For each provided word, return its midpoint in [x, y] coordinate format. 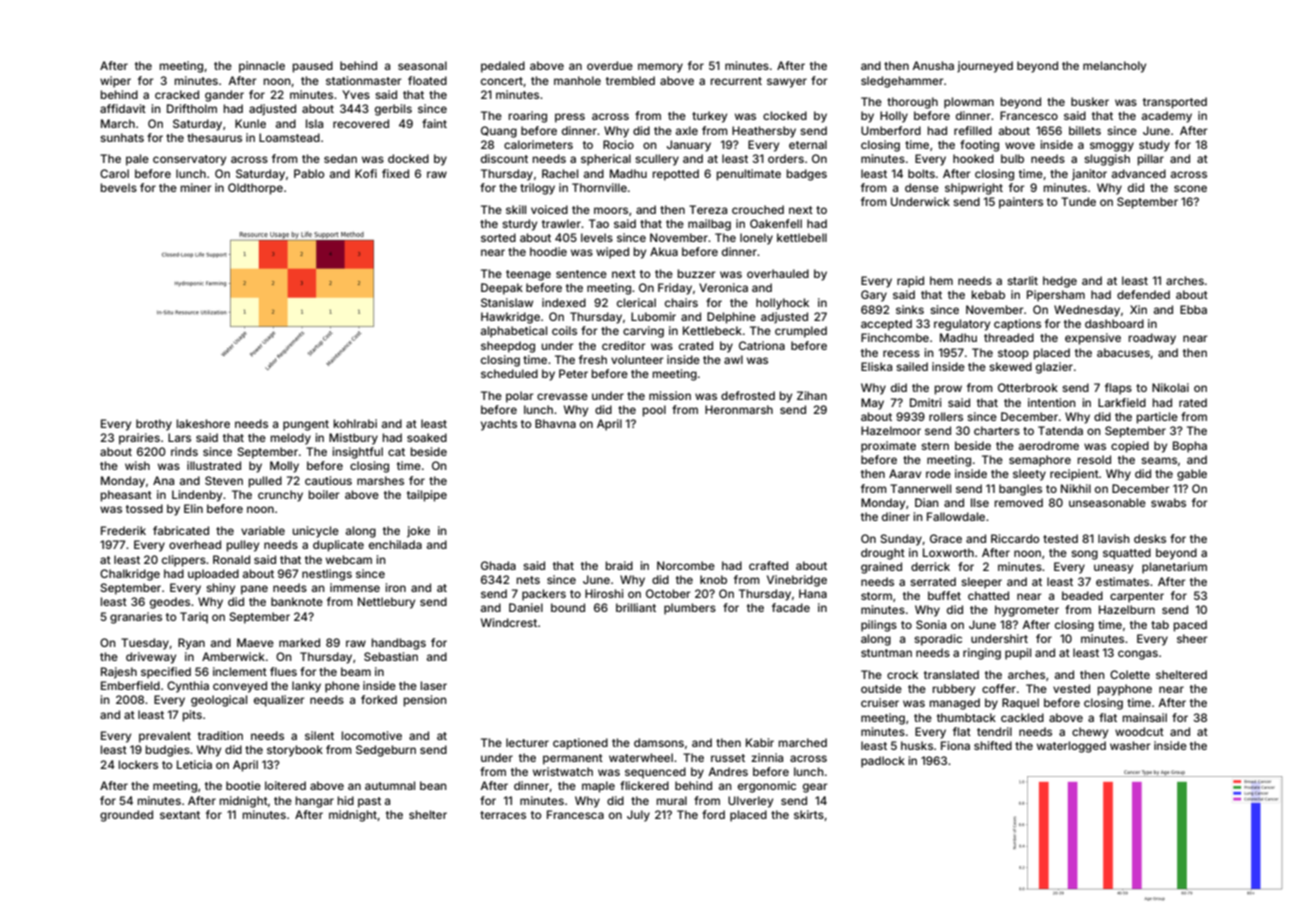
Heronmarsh [739, 409]
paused [312, 67]
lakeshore [203, 423]
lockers [138, 764]
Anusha [933, 65]
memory [660, 68]
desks [1150, 538]
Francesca [575, 814]
